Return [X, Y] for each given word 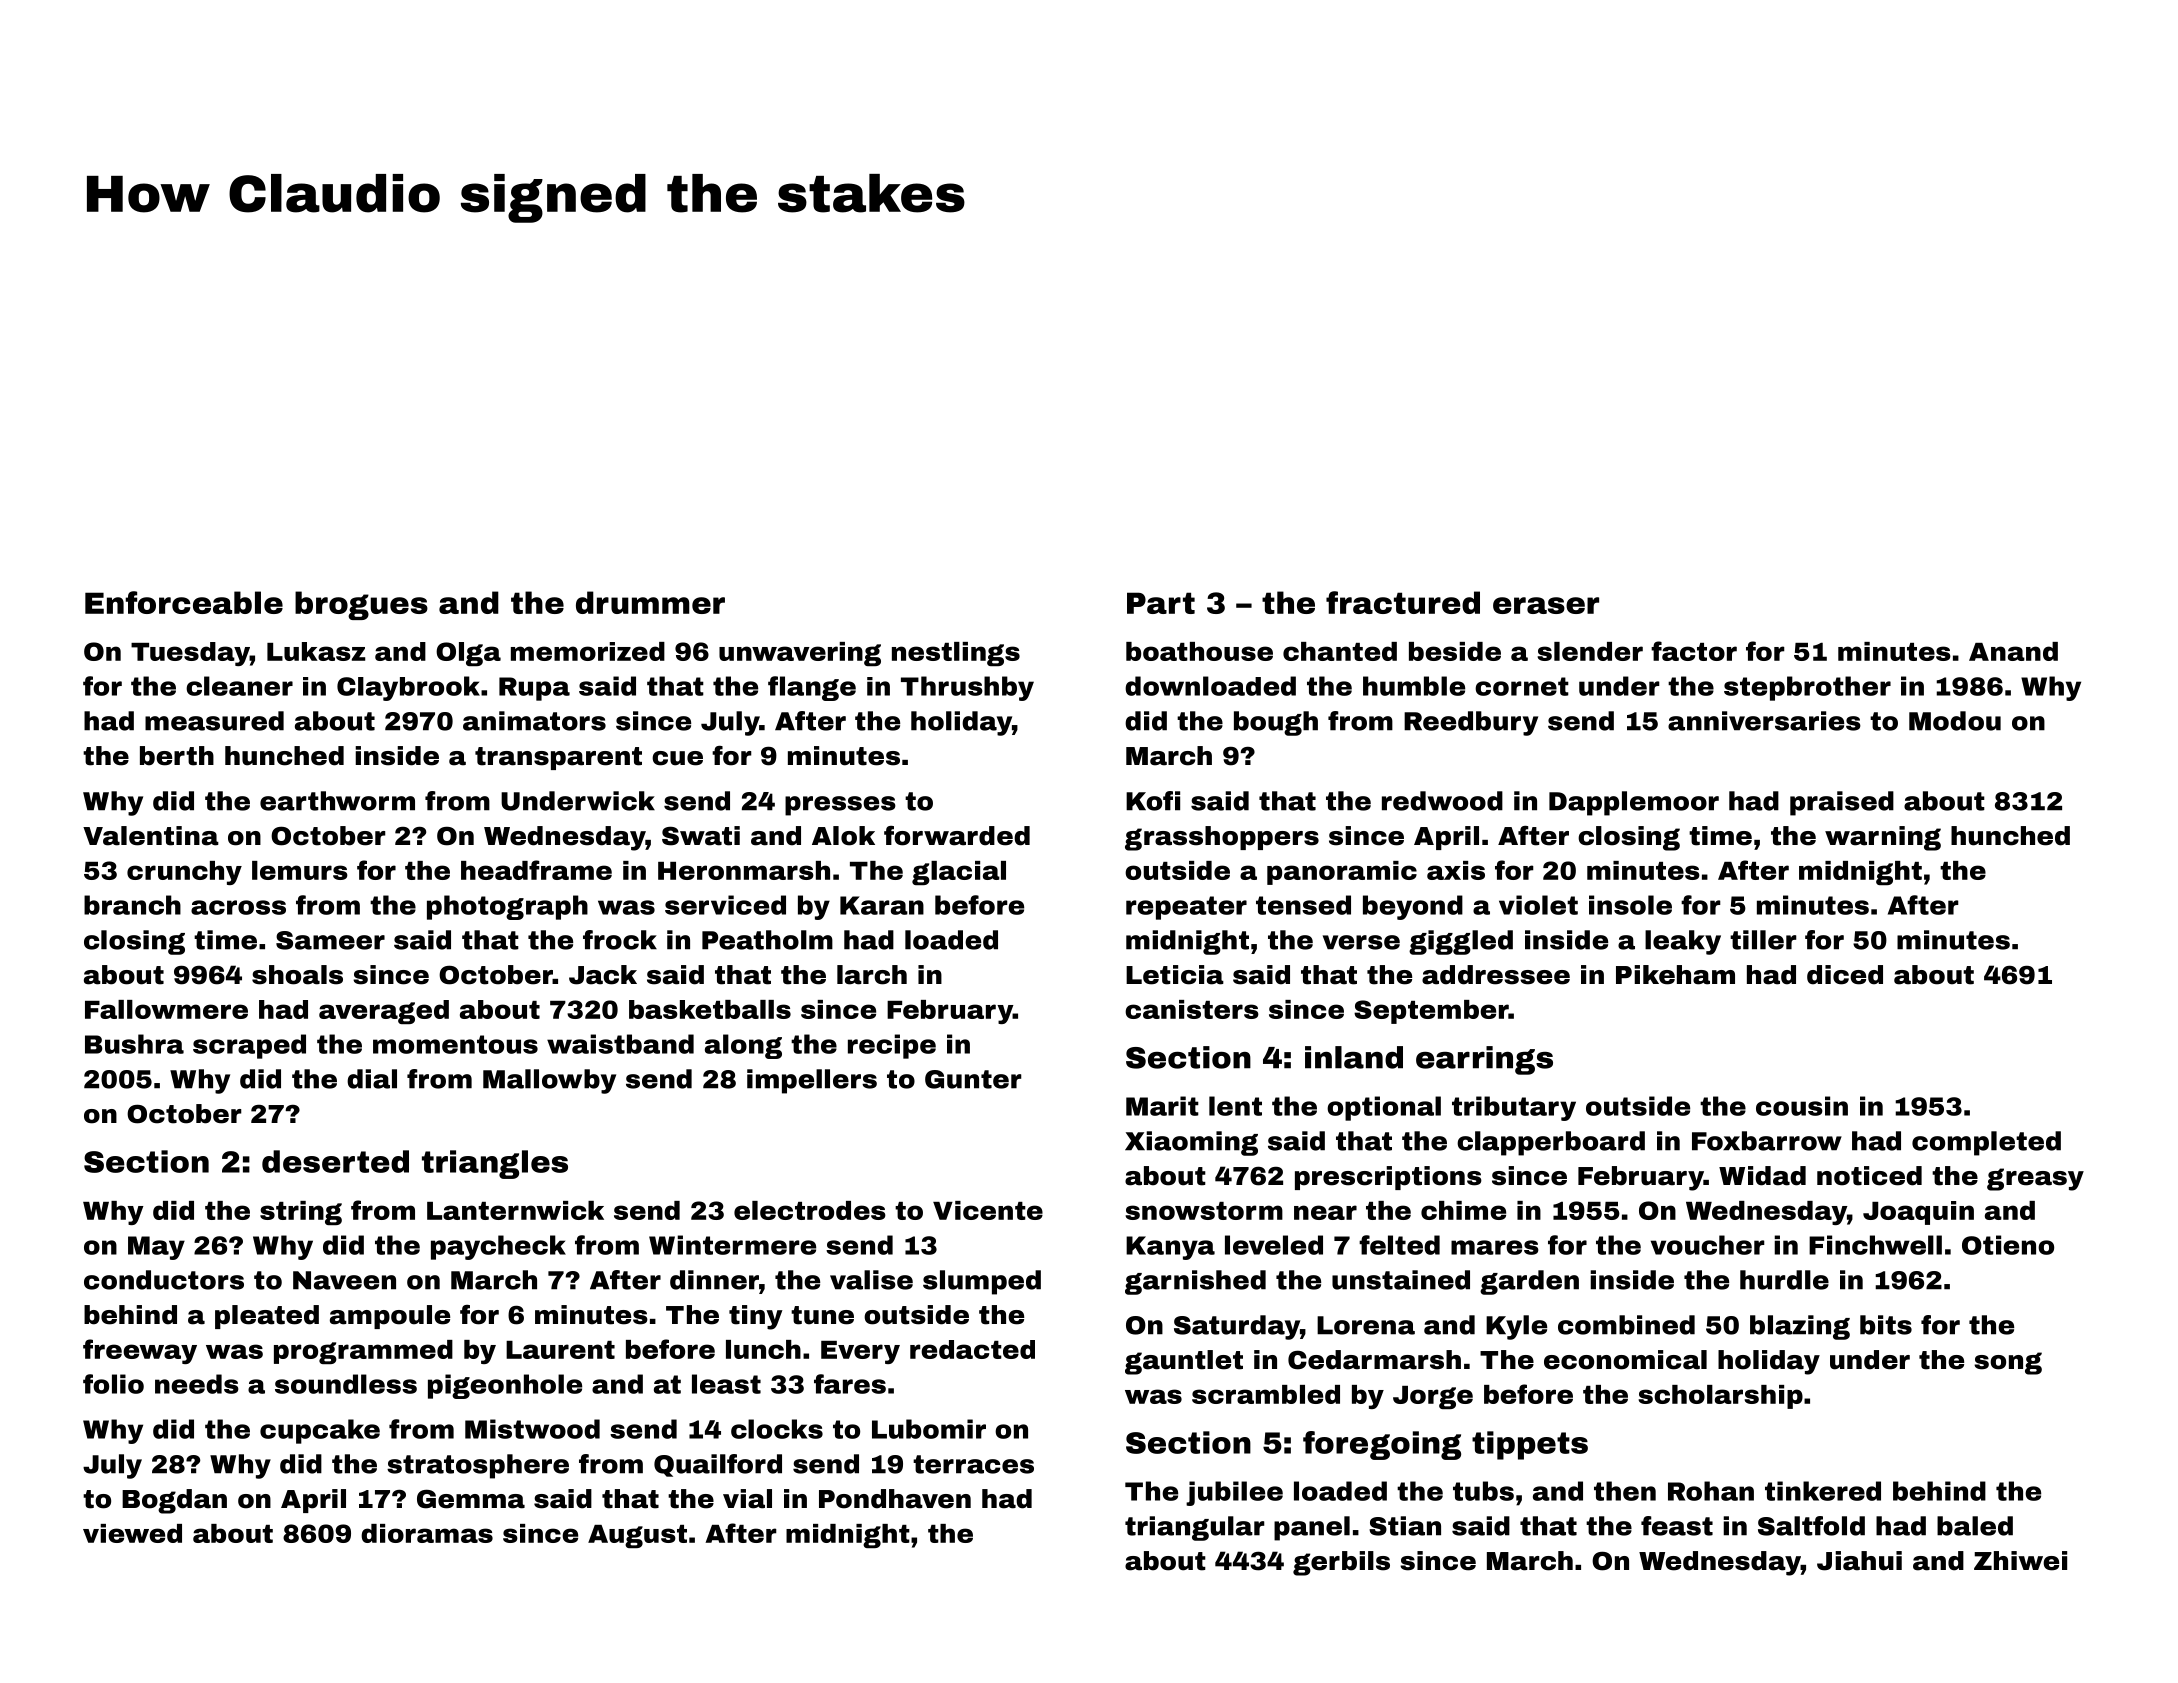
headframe [536, 870]
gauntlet [1184, 1362]
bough [1276, 723]
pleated [267, 1317]
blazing [1800, 1327]
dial [372, 1079]
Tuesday [190, 654]
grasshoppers [1222, 838]
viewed [132, 1533]
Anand [2013, 651]
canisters [1192, 1009]
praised [1842, 803]
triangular [1195, 1528]
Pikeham [1675, 975]
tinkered [1823, 1491]
